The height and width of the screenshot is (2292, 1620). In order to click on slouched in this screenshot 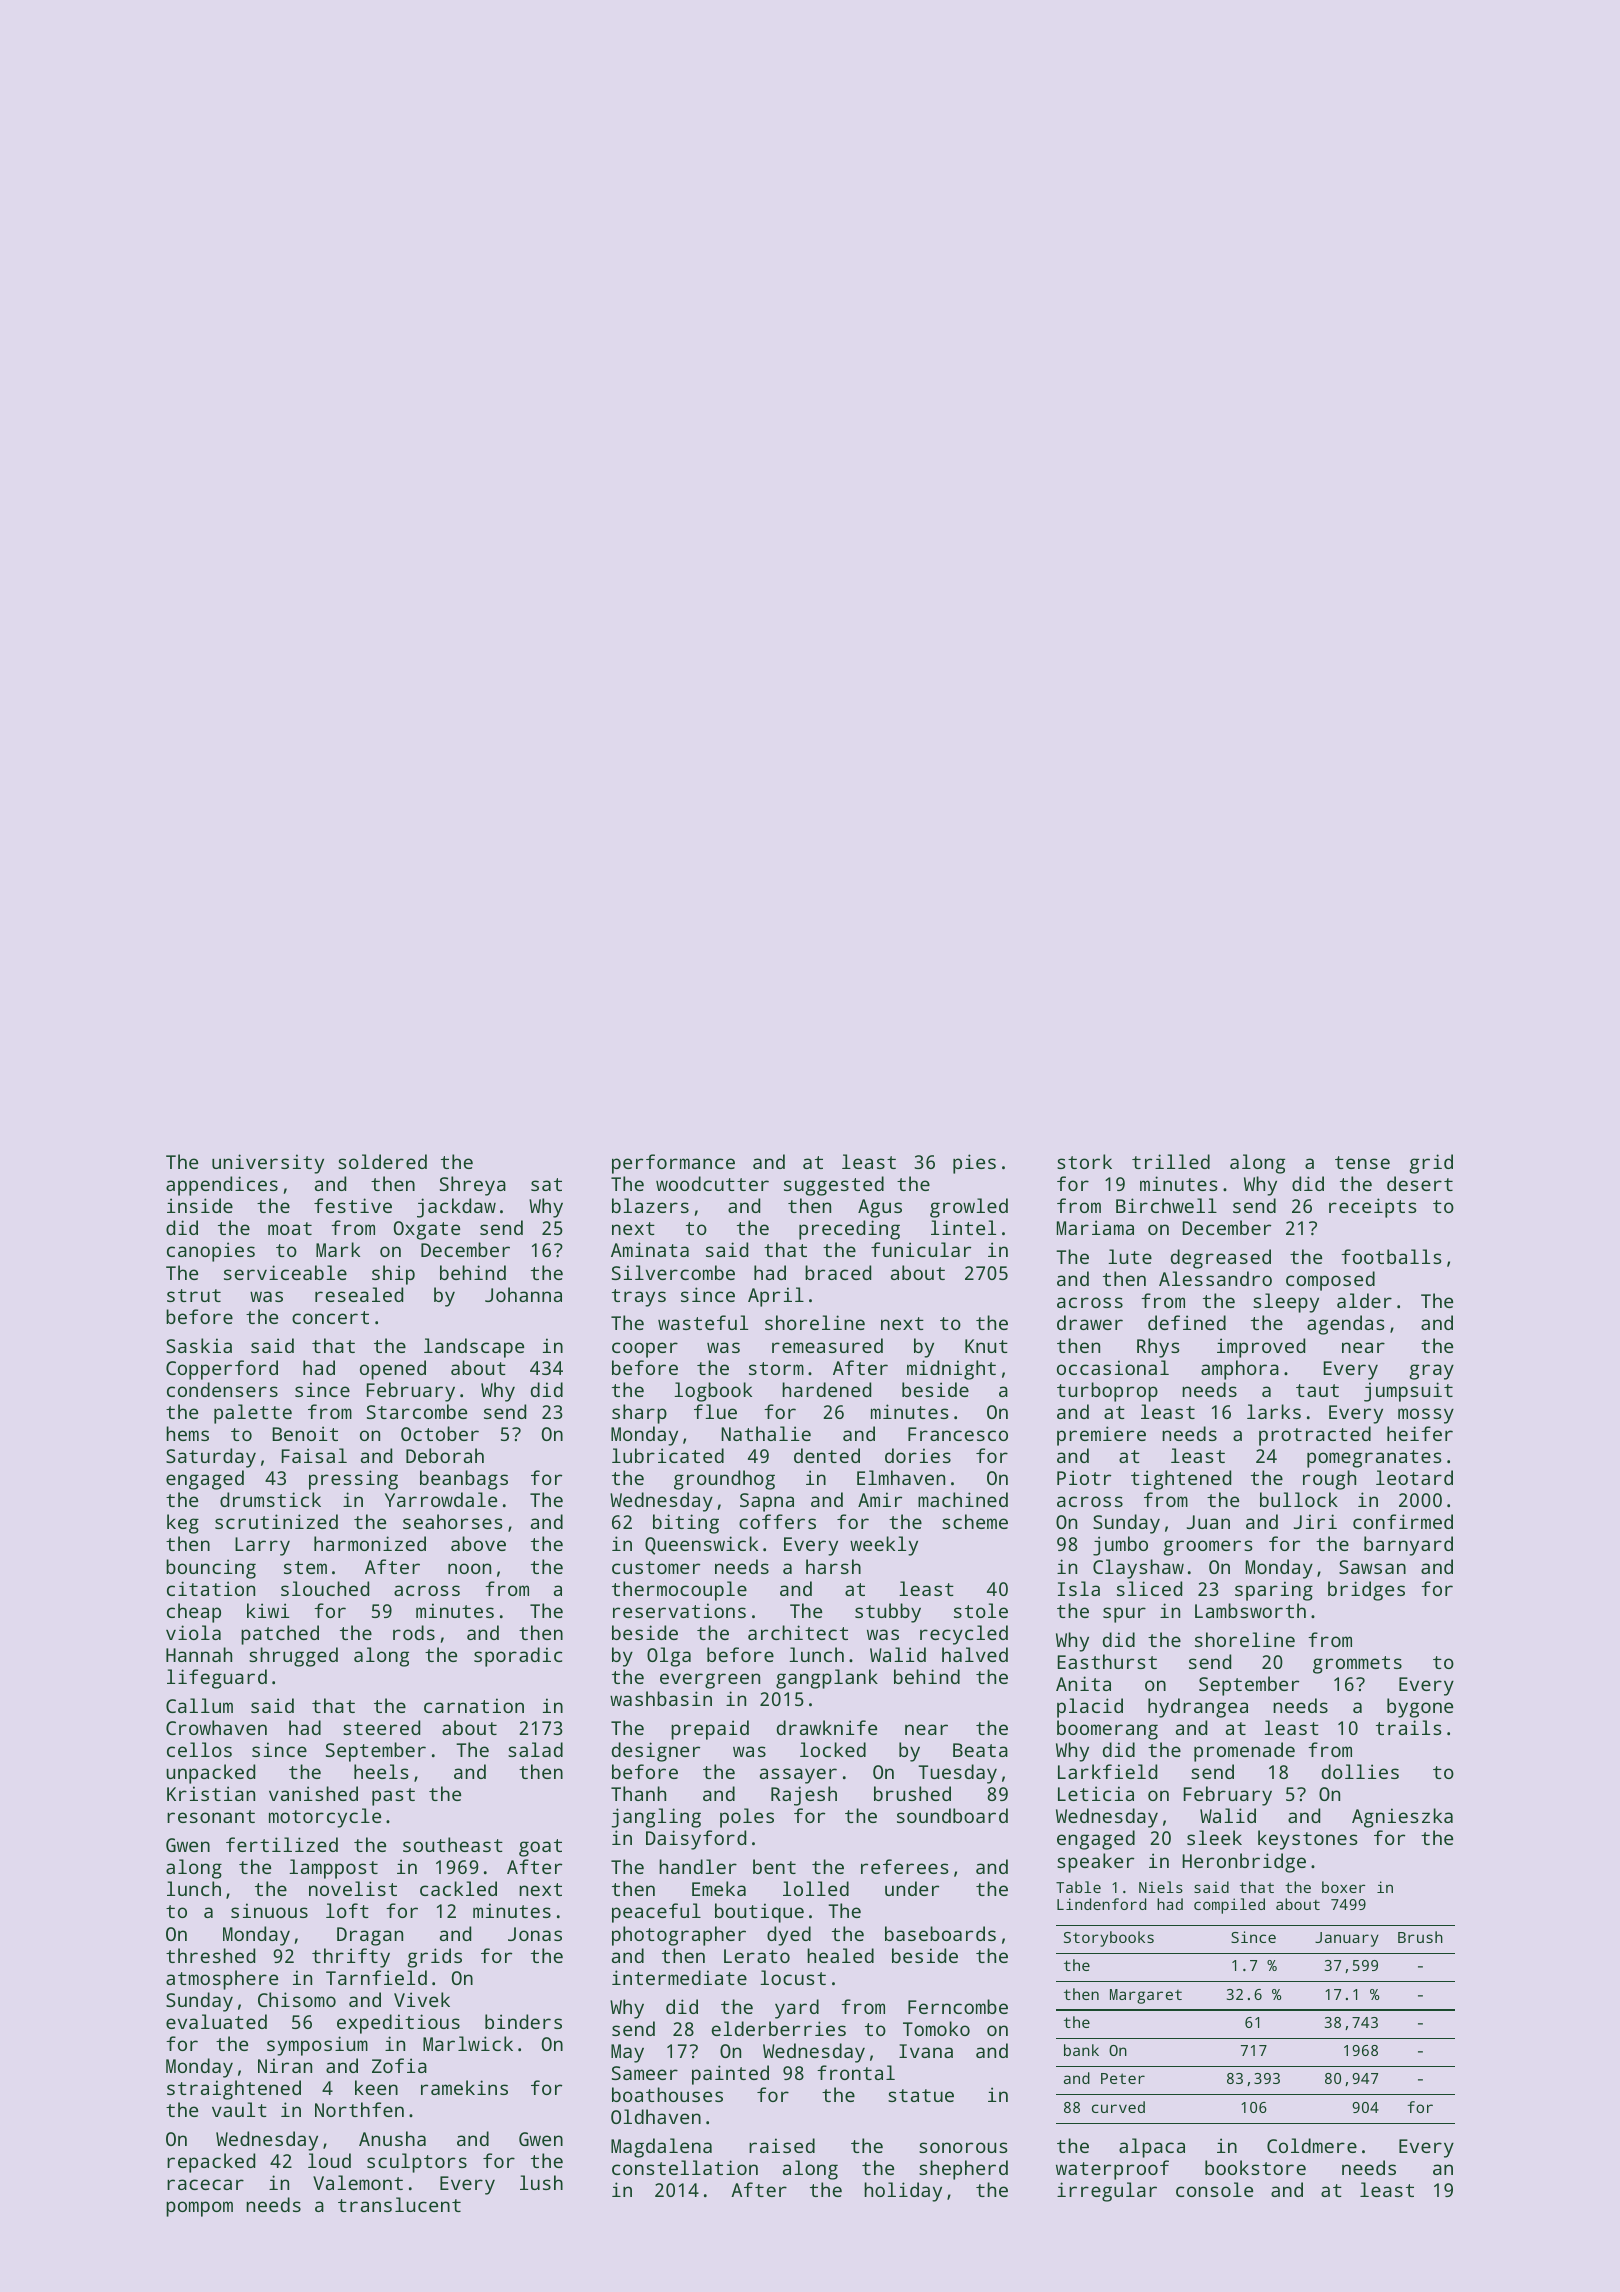, I will do `click(325, 1588)`.
